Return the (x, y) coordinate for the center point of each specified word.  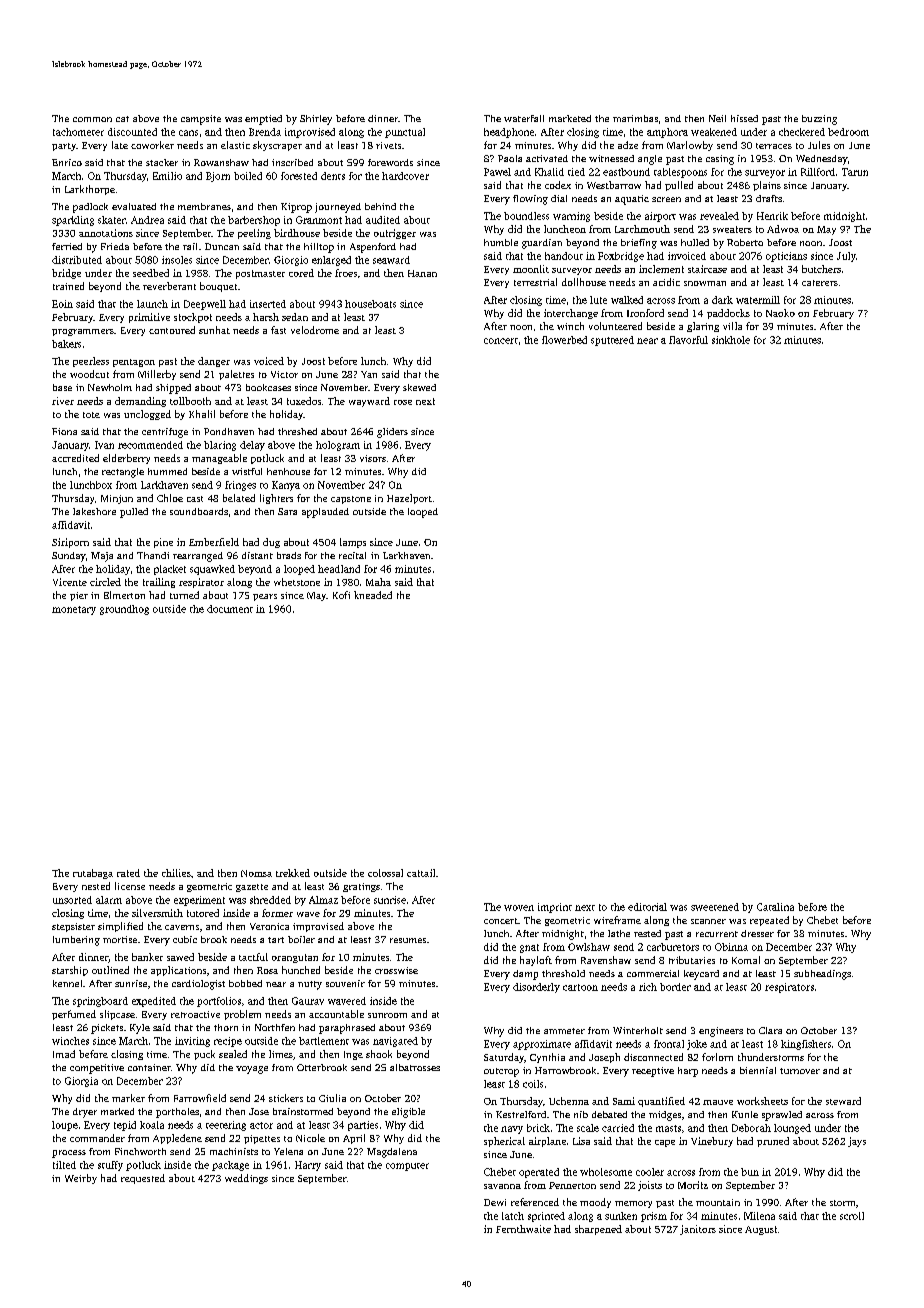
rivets (388, 145)
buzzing (819, 120)
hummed (167, 471)
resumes (408, 940)
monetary (74, 610)
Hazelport (409, 499)
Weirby (81, 1179)
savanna (502, 1186)
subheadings (822, 975)
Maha (378, 582)
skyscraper (277, 146)
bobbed (245, 983)
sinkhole (731, 340)
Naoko (780, 313)
